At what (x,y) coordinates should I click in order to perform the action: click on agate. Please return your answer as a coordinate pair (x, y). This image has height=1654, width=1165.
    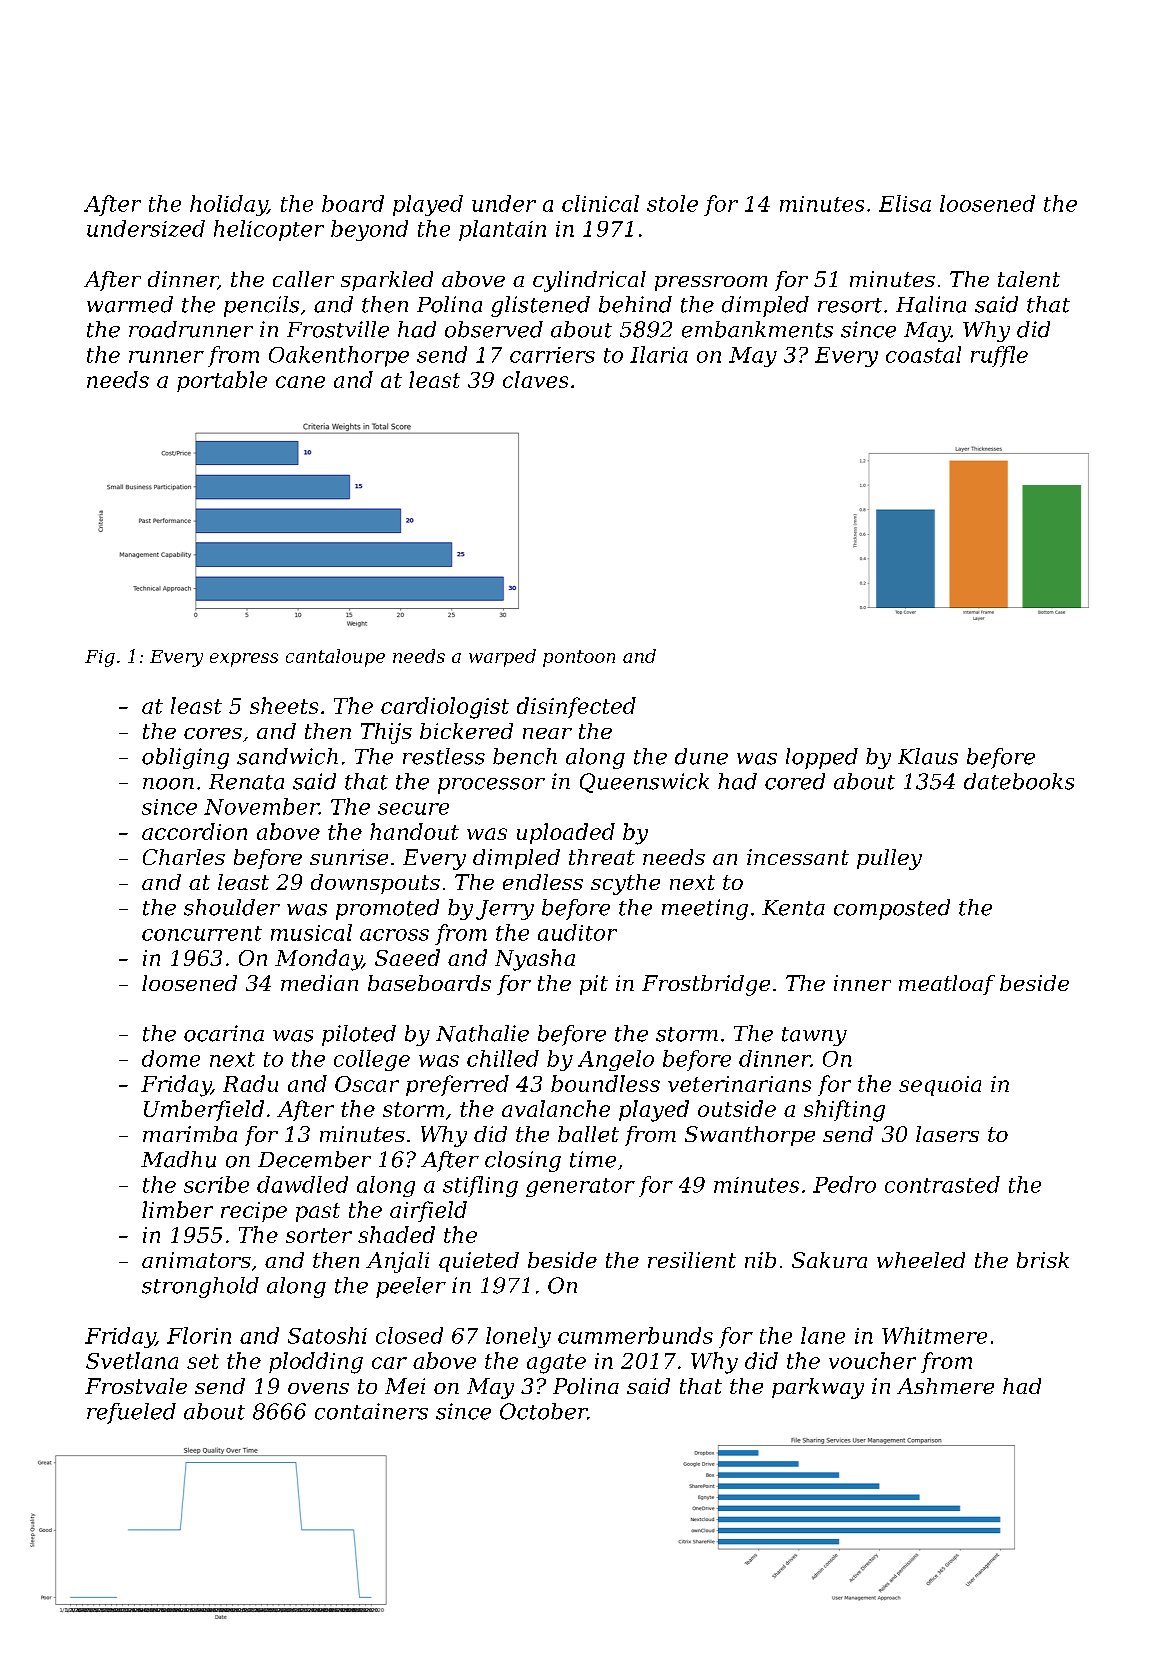
    Looking at the image, I should click on (556, 1364).
